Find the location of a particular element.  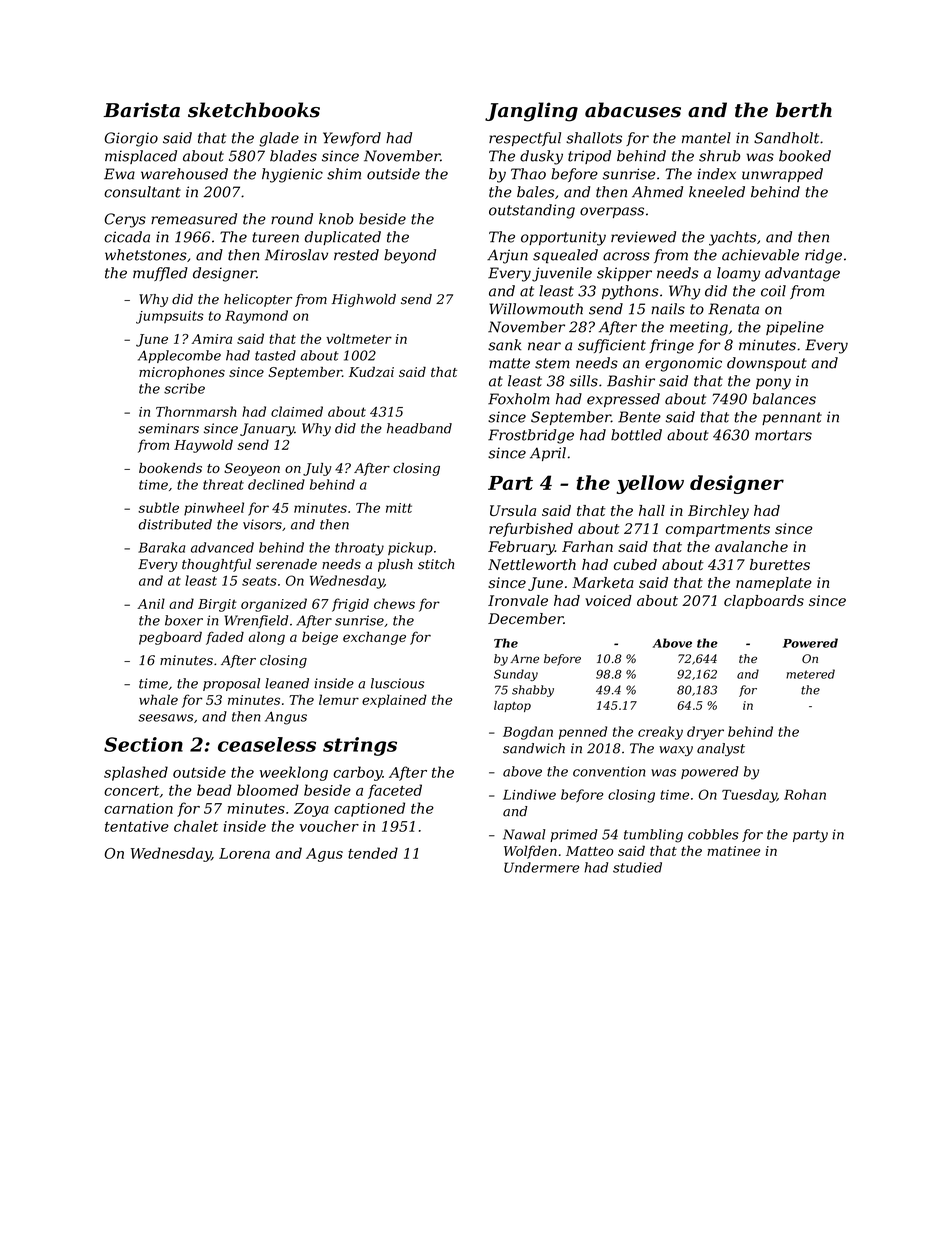

Yewford is located at coordinates (352, 139).
